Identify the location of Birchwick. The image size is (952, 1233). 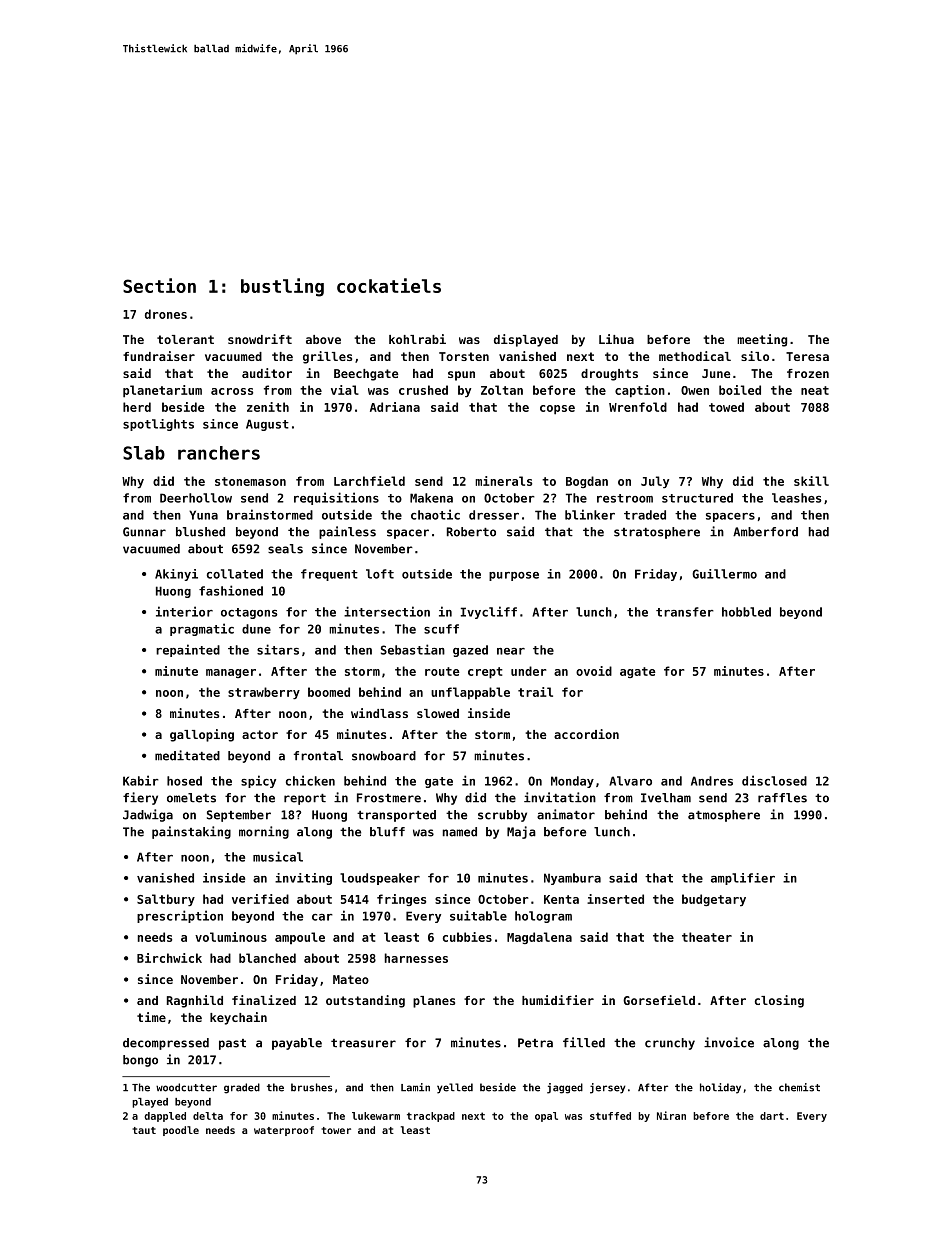
(169, 958).
